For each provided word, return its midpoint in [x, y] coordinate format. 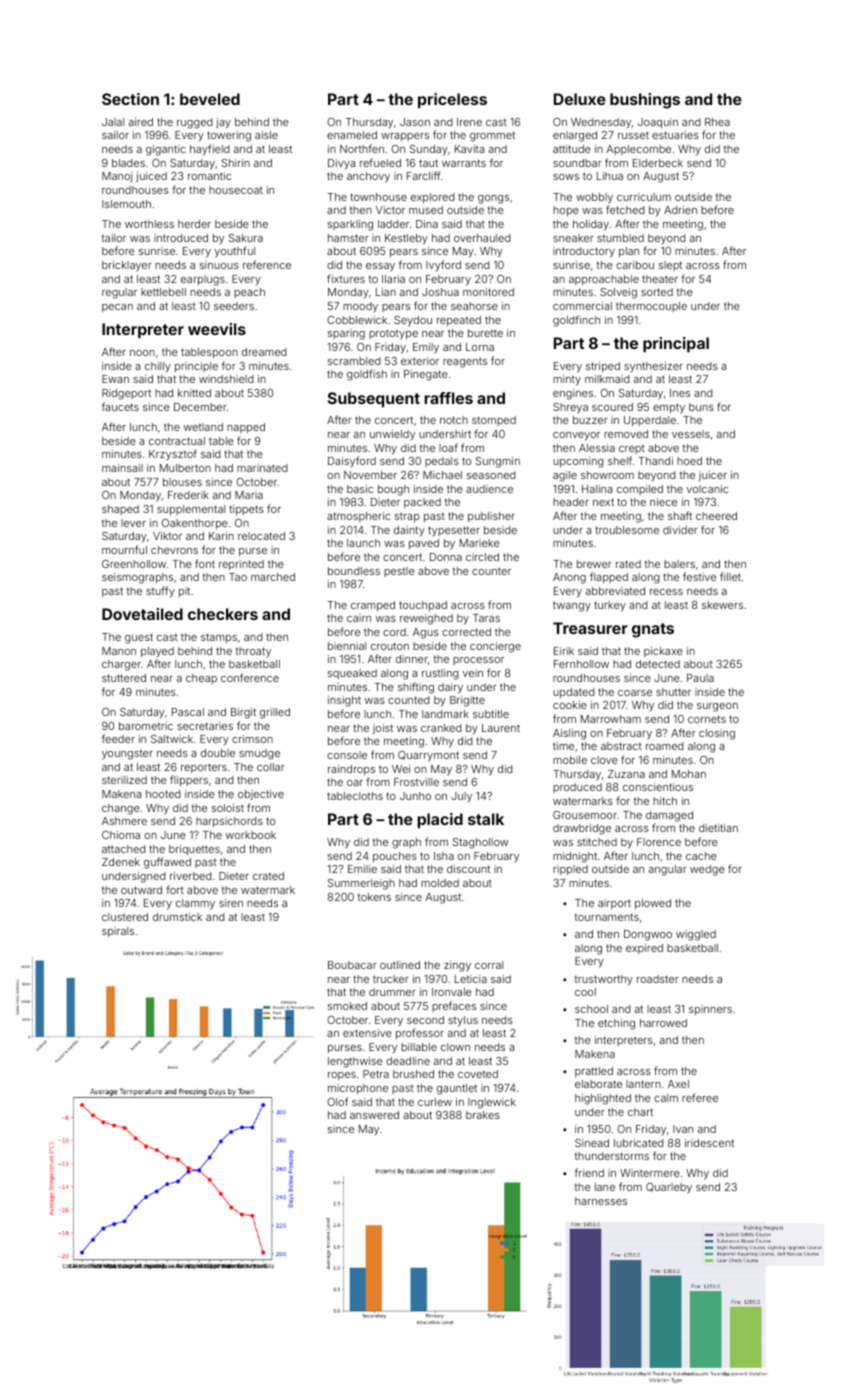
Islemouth [126, 204]
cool [585, 992]
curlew [435, 1102]
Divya [341, 164]
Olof [337, 1101]
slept [670, 266]
